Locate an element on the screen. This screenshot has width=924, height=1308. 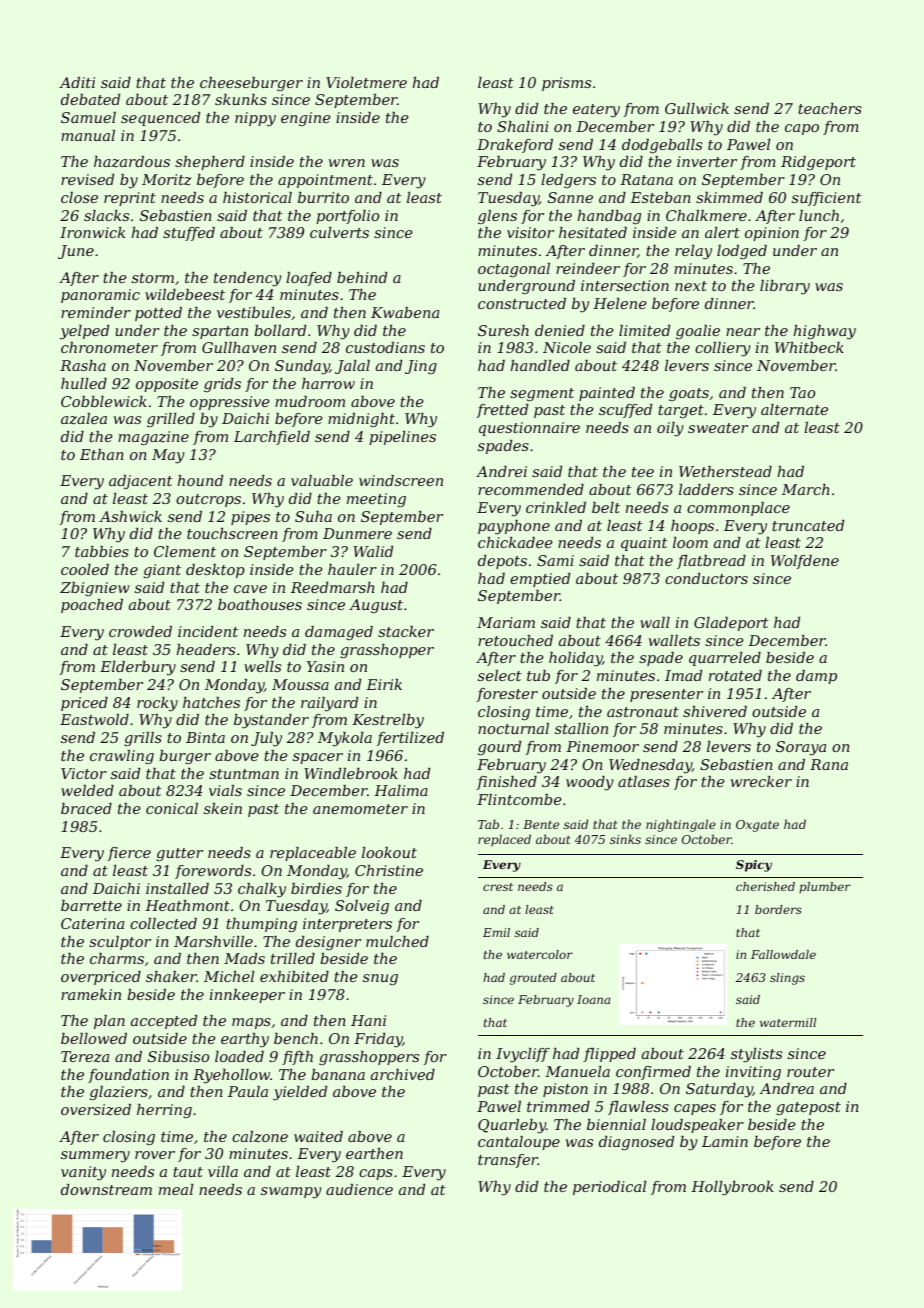
tub is located at coordinates (538, 675).
